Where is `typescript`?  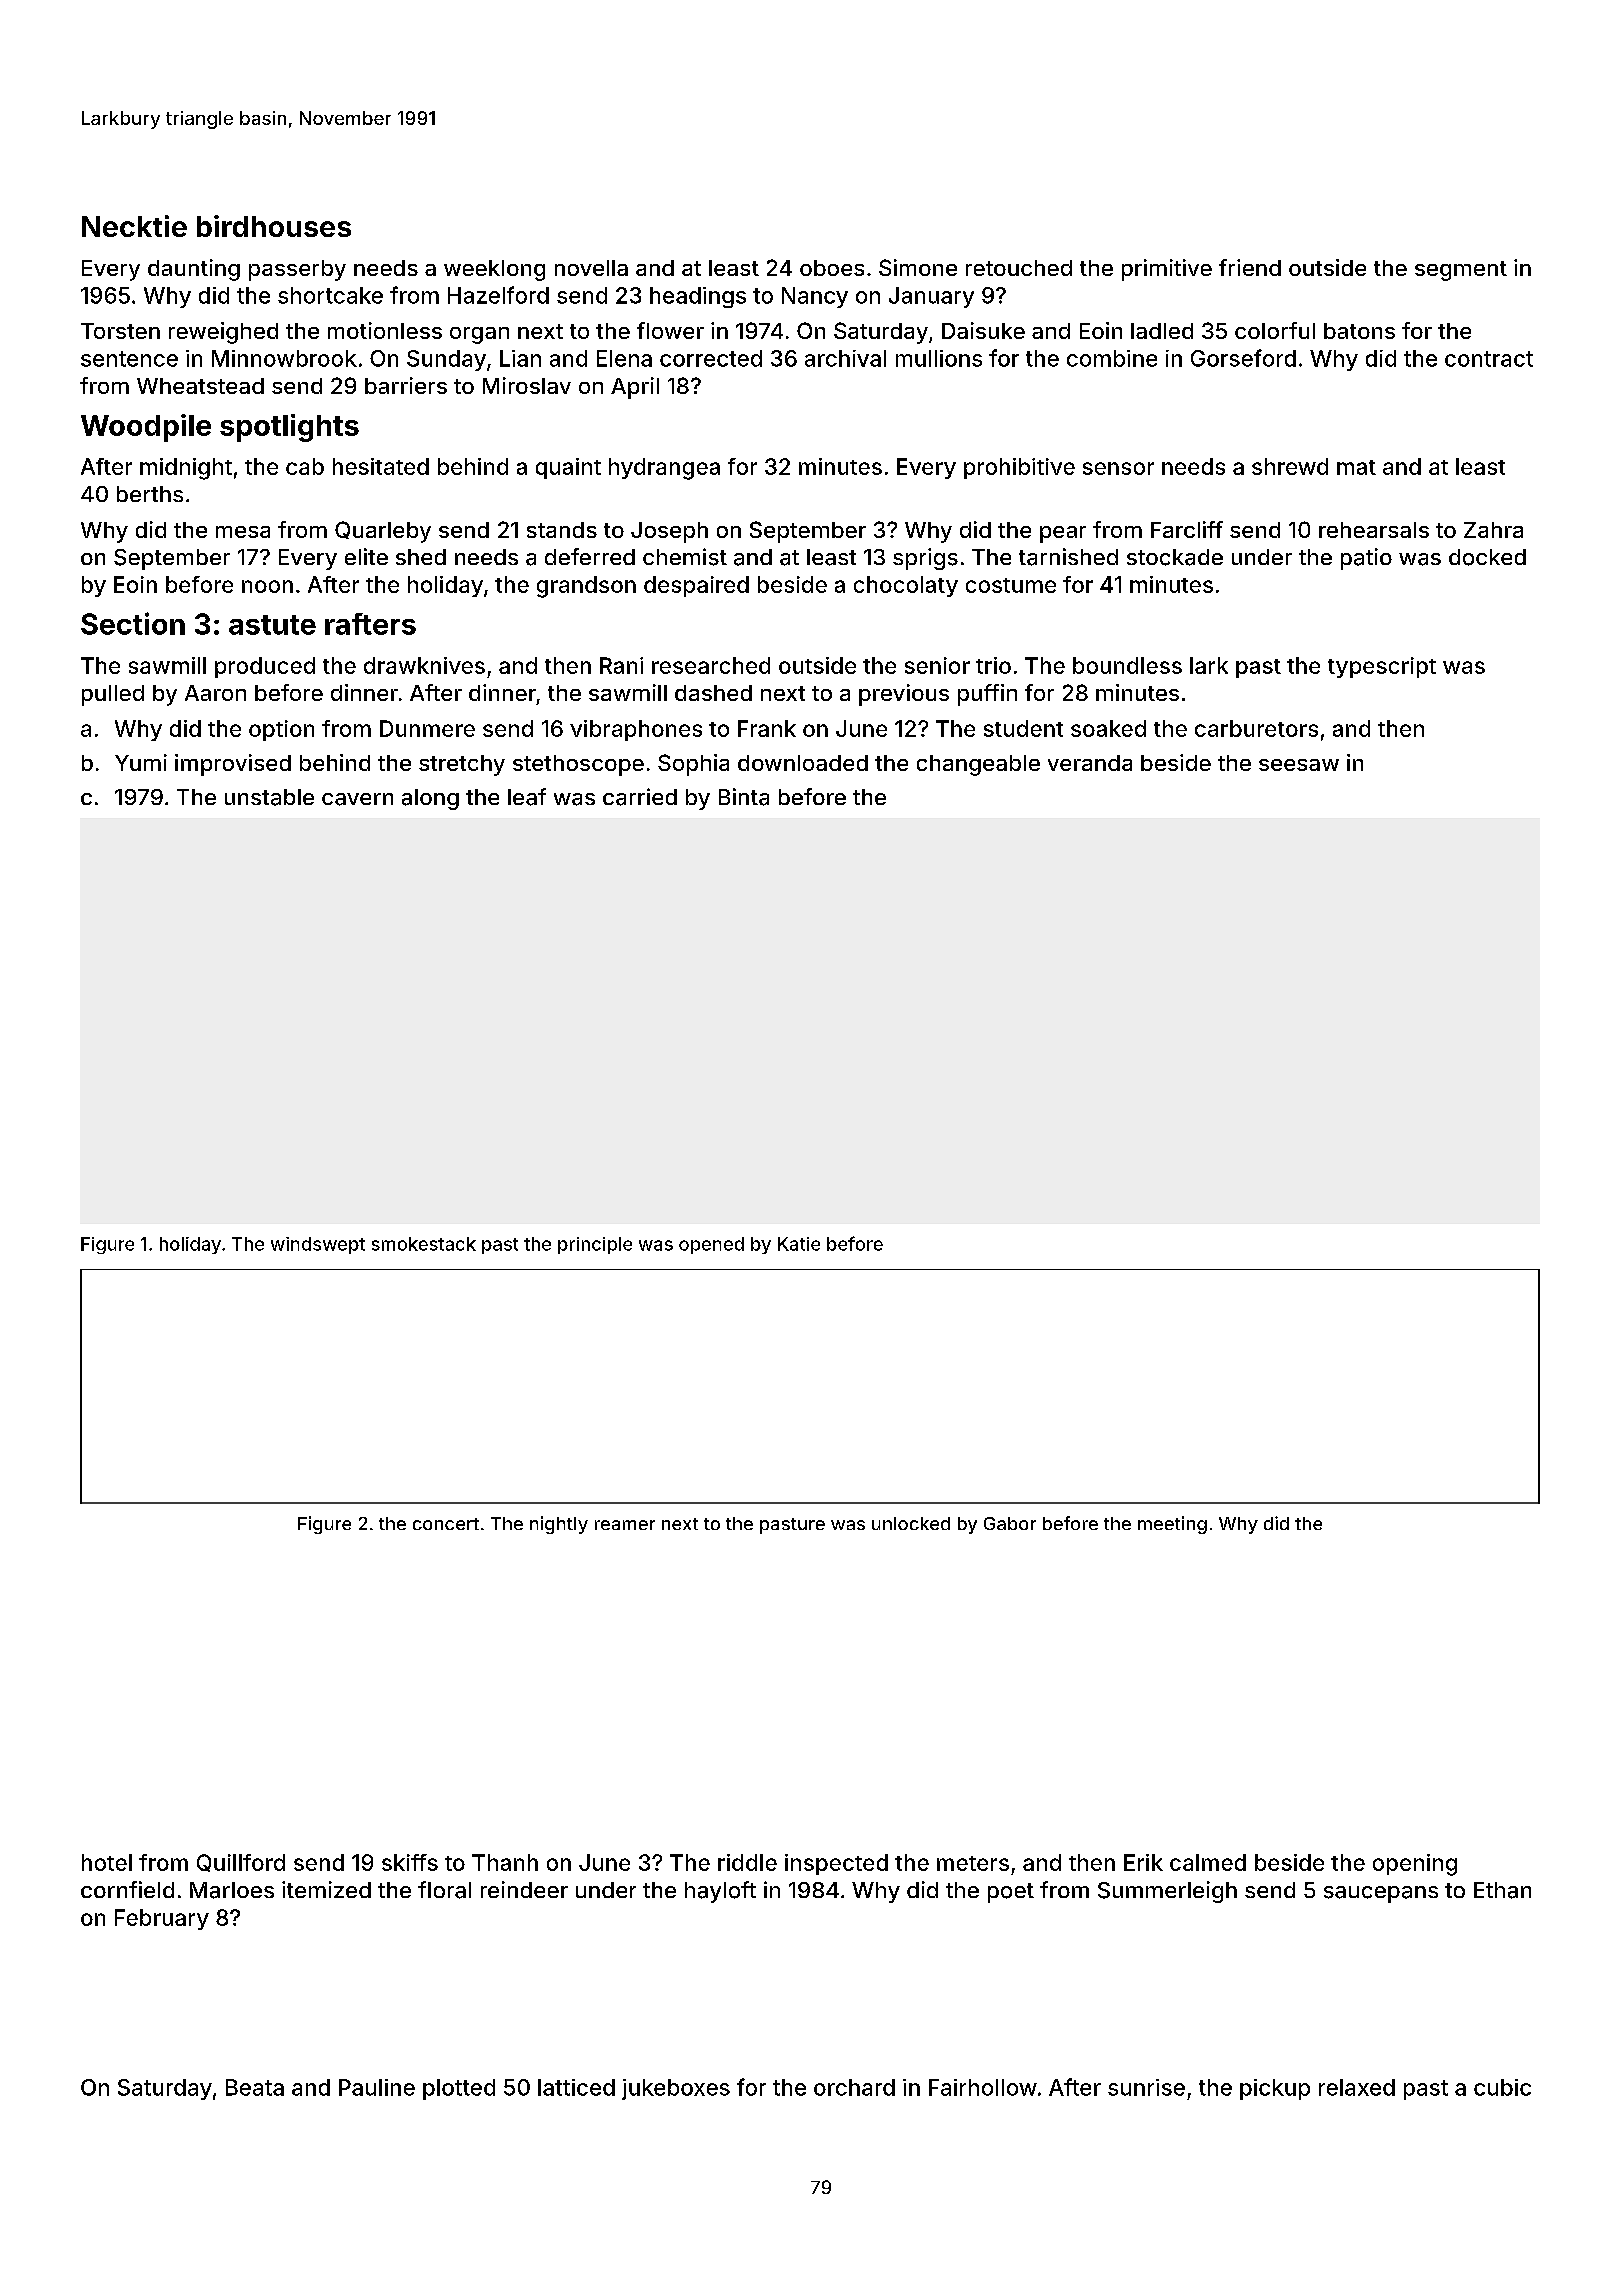
typescript is located at coordinates (1382, 667).
